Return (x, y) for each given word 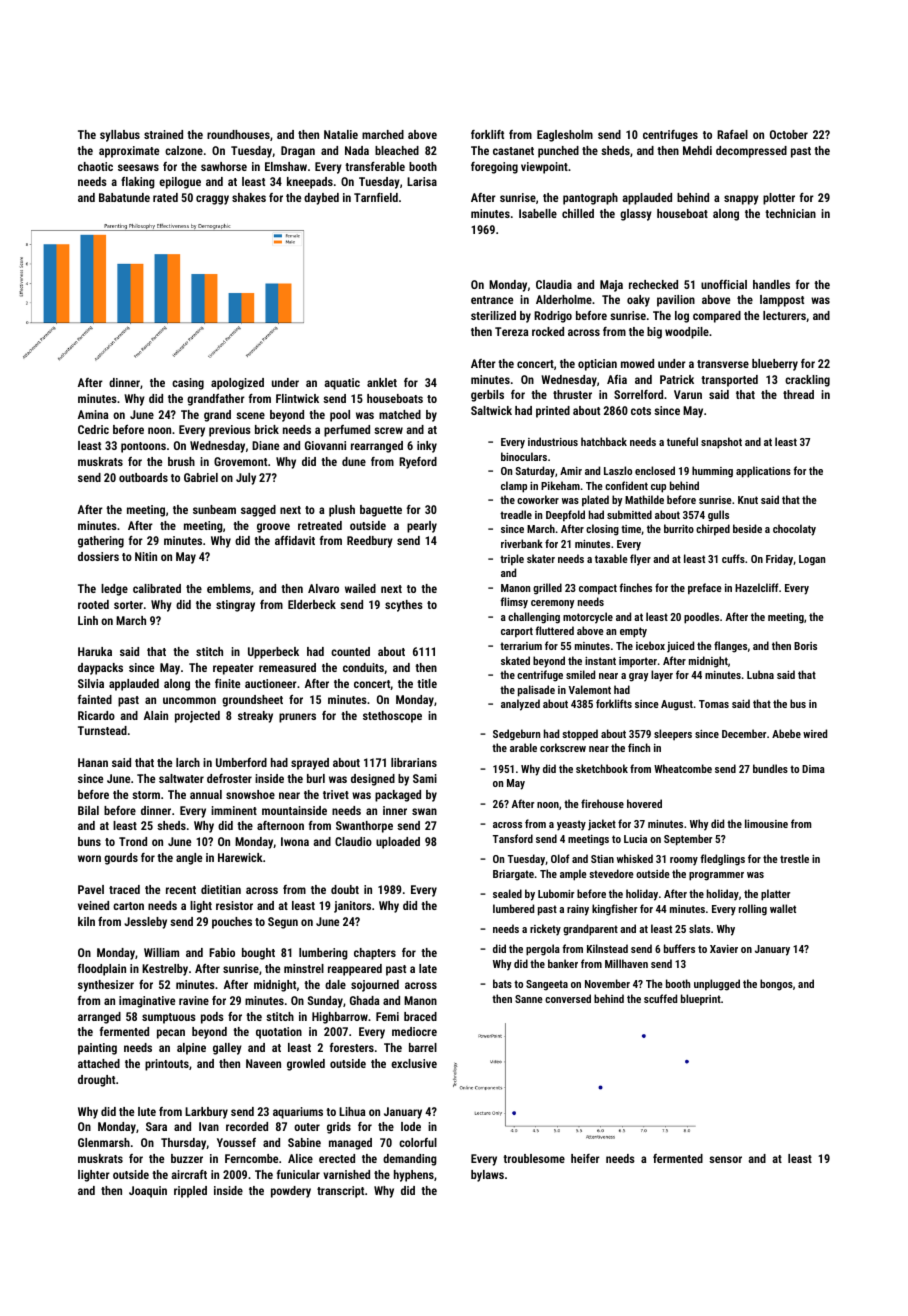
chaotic (95, 166)
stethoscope (392, 717)
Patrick (677, 379)
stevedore (611, 873)
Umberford (241, 762)
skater (541, 558)
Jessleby (145, 923)
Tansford (513, 838)
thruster (572, 394)
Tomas (714, 704)
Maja (611, 286)
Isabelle (538, 213)
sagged (258, 511)
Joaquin (148, 1192)
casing (188, 384)
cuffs (733, 558)
